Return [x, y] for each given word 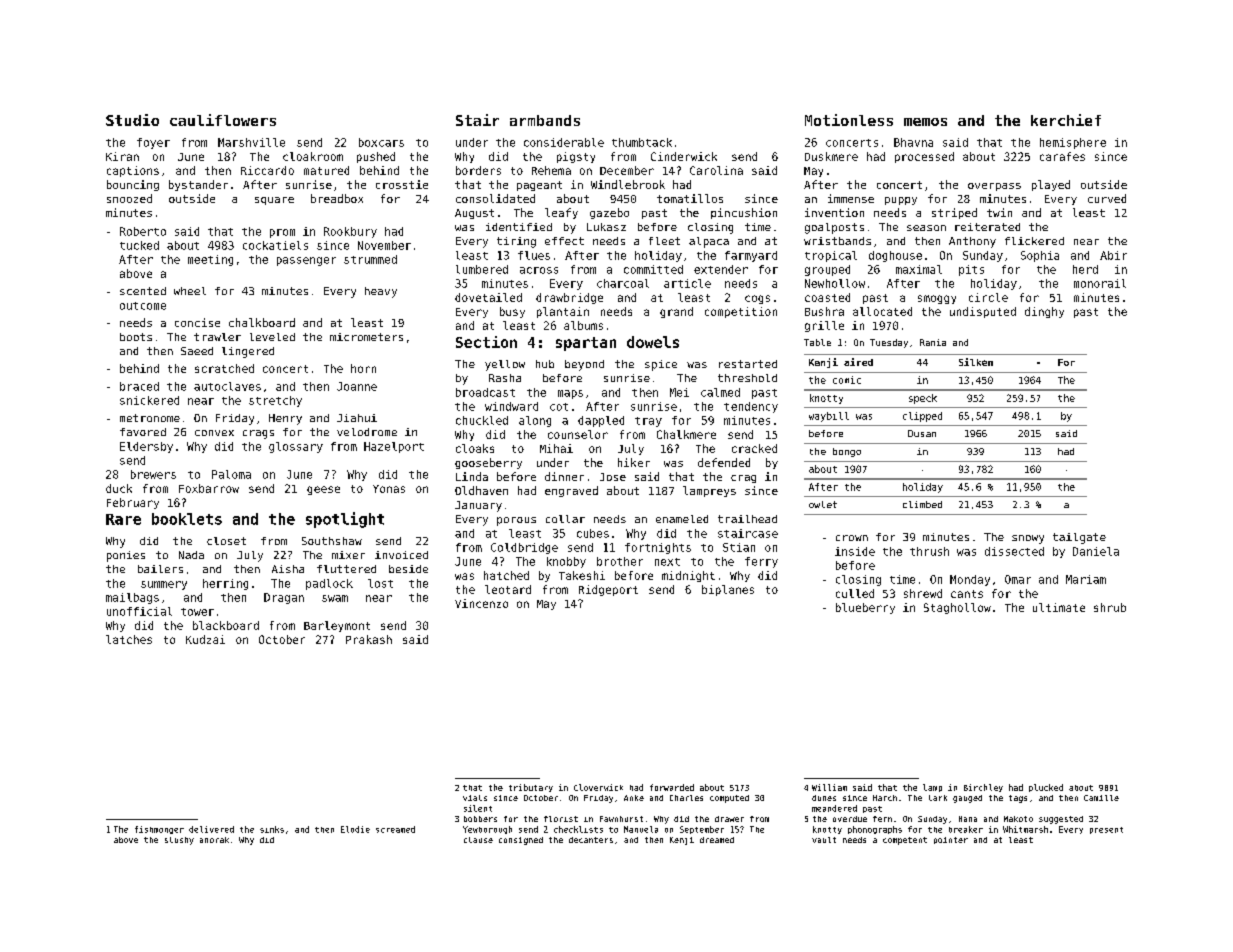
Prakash [369, 639]
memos [925, 122]
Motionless [849, 120]
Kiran [122, 156]
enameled [682, 519]
